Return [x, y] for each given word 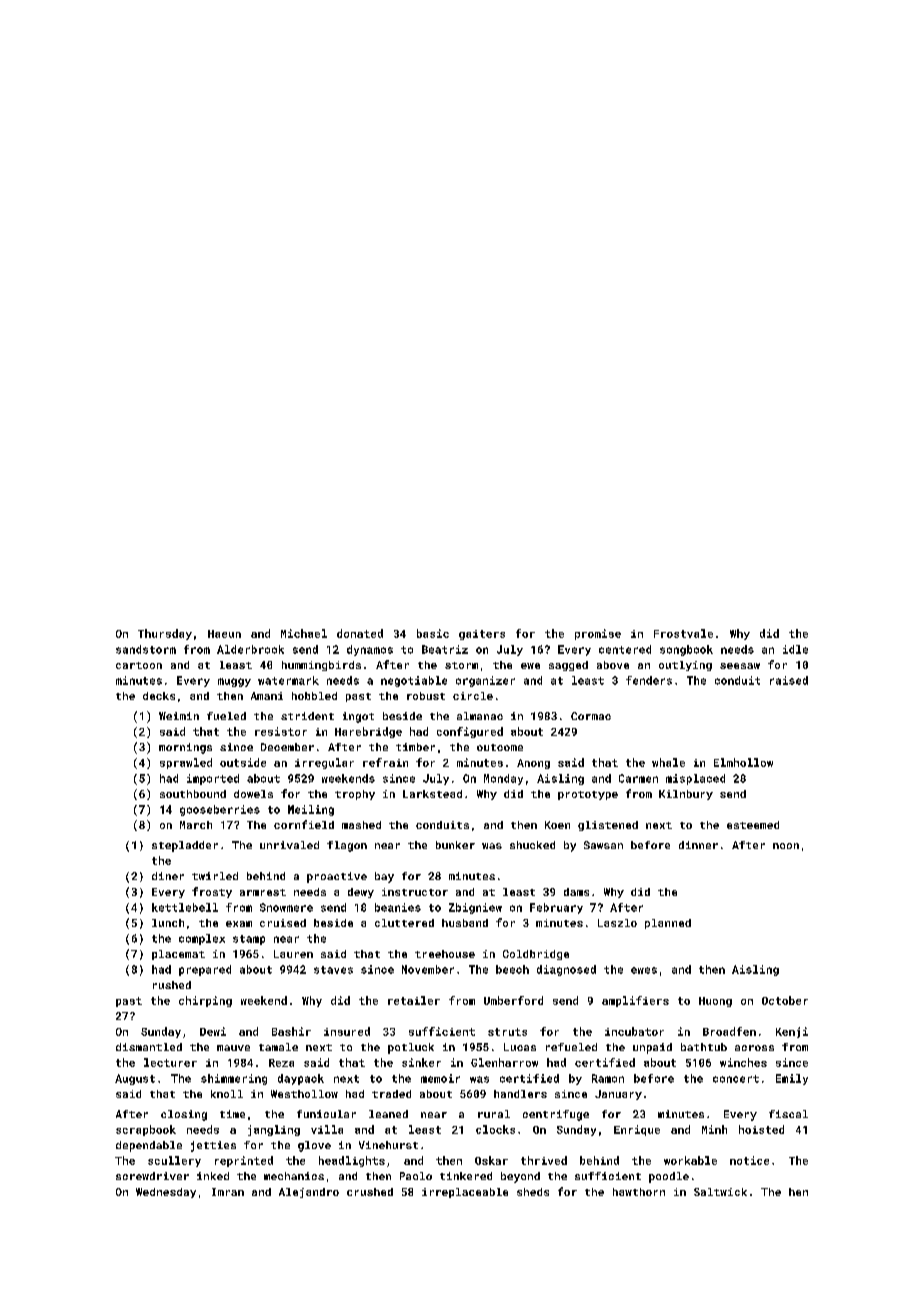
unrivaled [289, 845]
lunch [168, 923]
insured [347, 1031]
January [618, 1095]
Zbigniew [475, 908]
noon [786, 846]
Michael [304, 633]
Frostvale [683, 633]
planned [668, 924]
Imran [228, 1192]
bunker [455, 845]
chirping [205, 1001]
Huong [715, 1002]
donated [360, 633]
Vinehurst [388, 1145]
